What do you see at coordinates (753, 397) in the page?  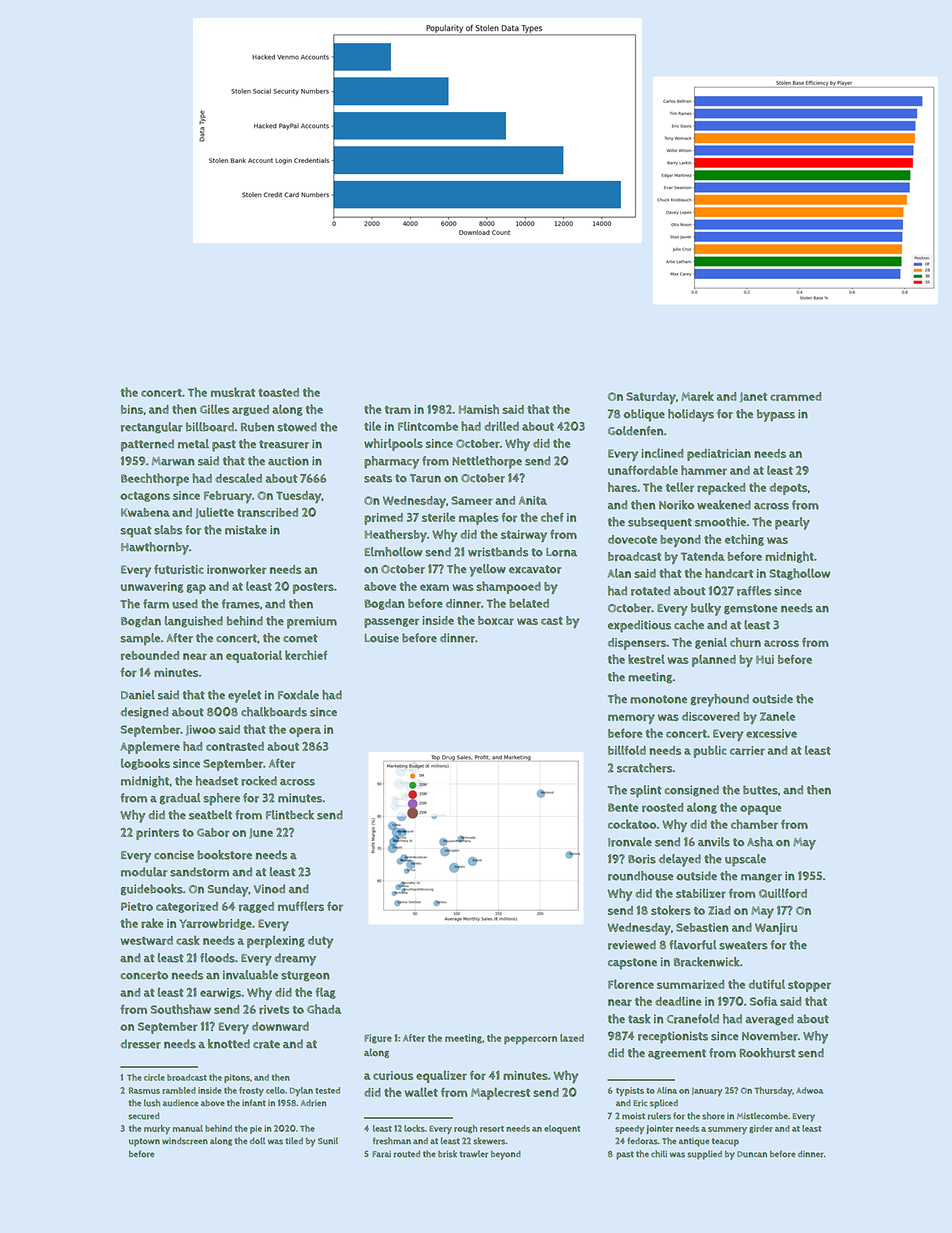 I see `Janet` at bounding box center [753, 397].
